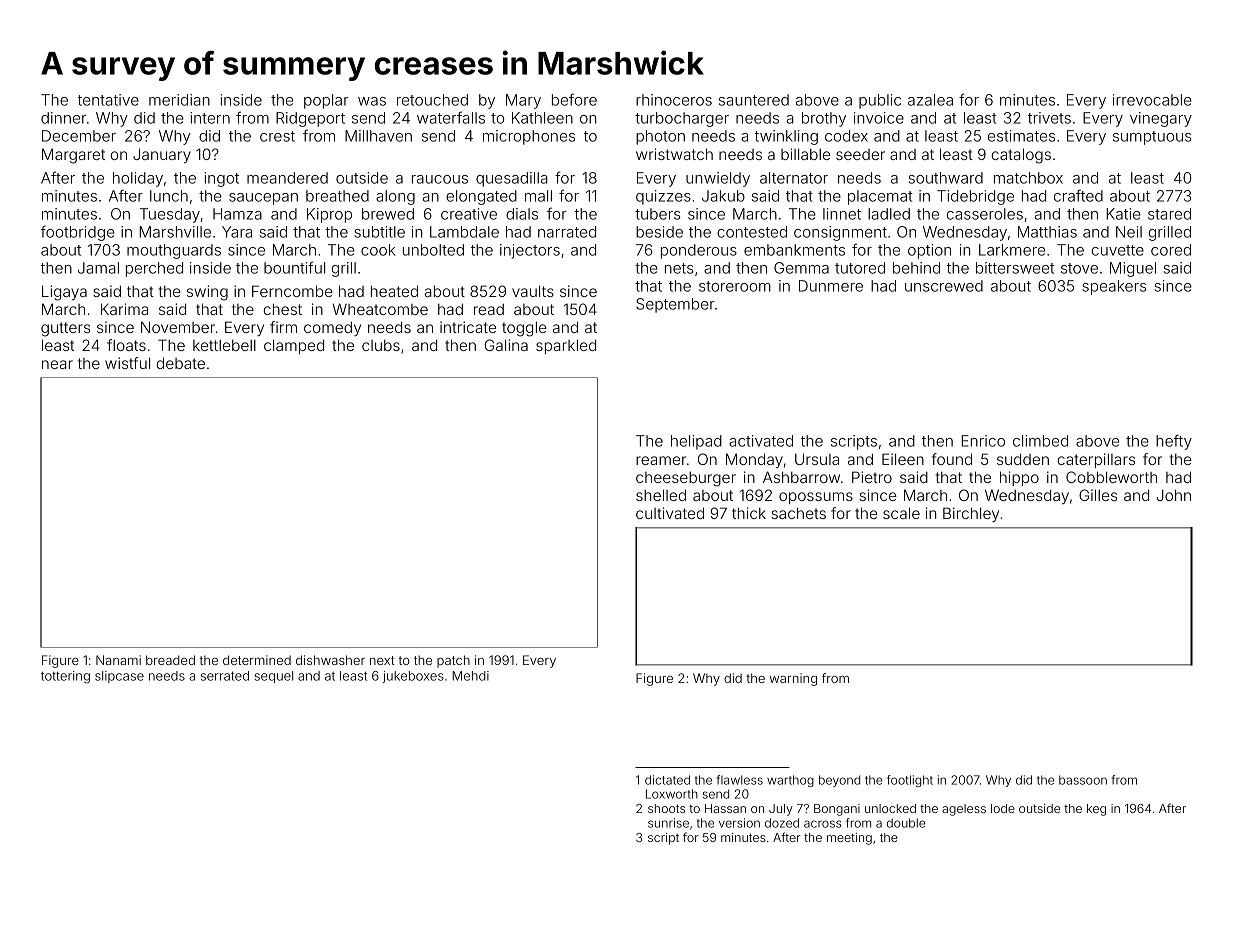 The height and width of the page is (952, 1233). What do you see at coordinates (453, 661) in the page?
I see `patch` at bounding box center [453, 661].
